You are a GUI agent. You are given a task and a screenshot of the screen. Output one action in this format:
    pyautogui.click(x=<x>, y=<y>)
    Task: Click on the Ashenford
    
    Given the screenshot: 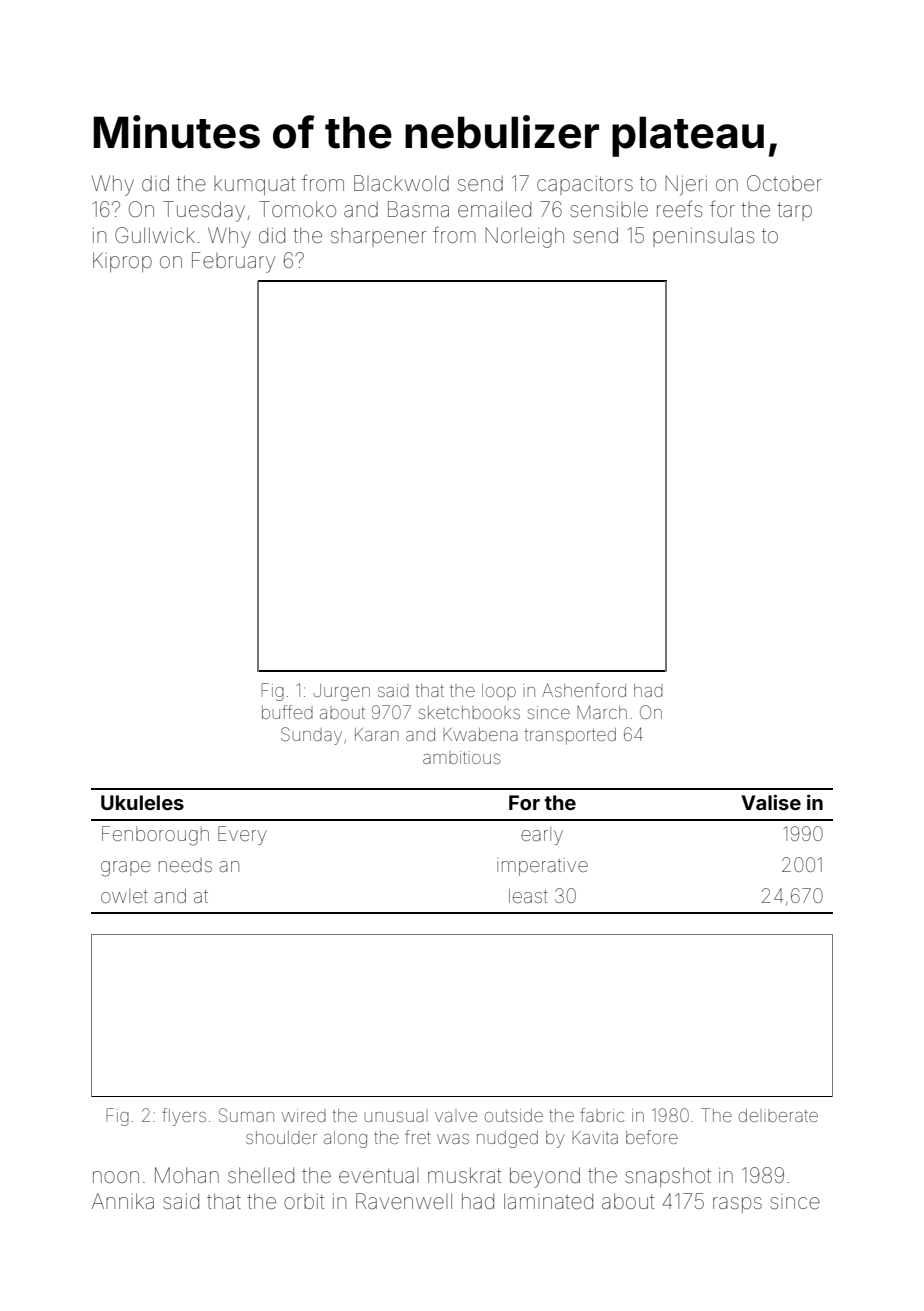 What is the action you would take?
    pyautogui.click(x=584, y=690)
